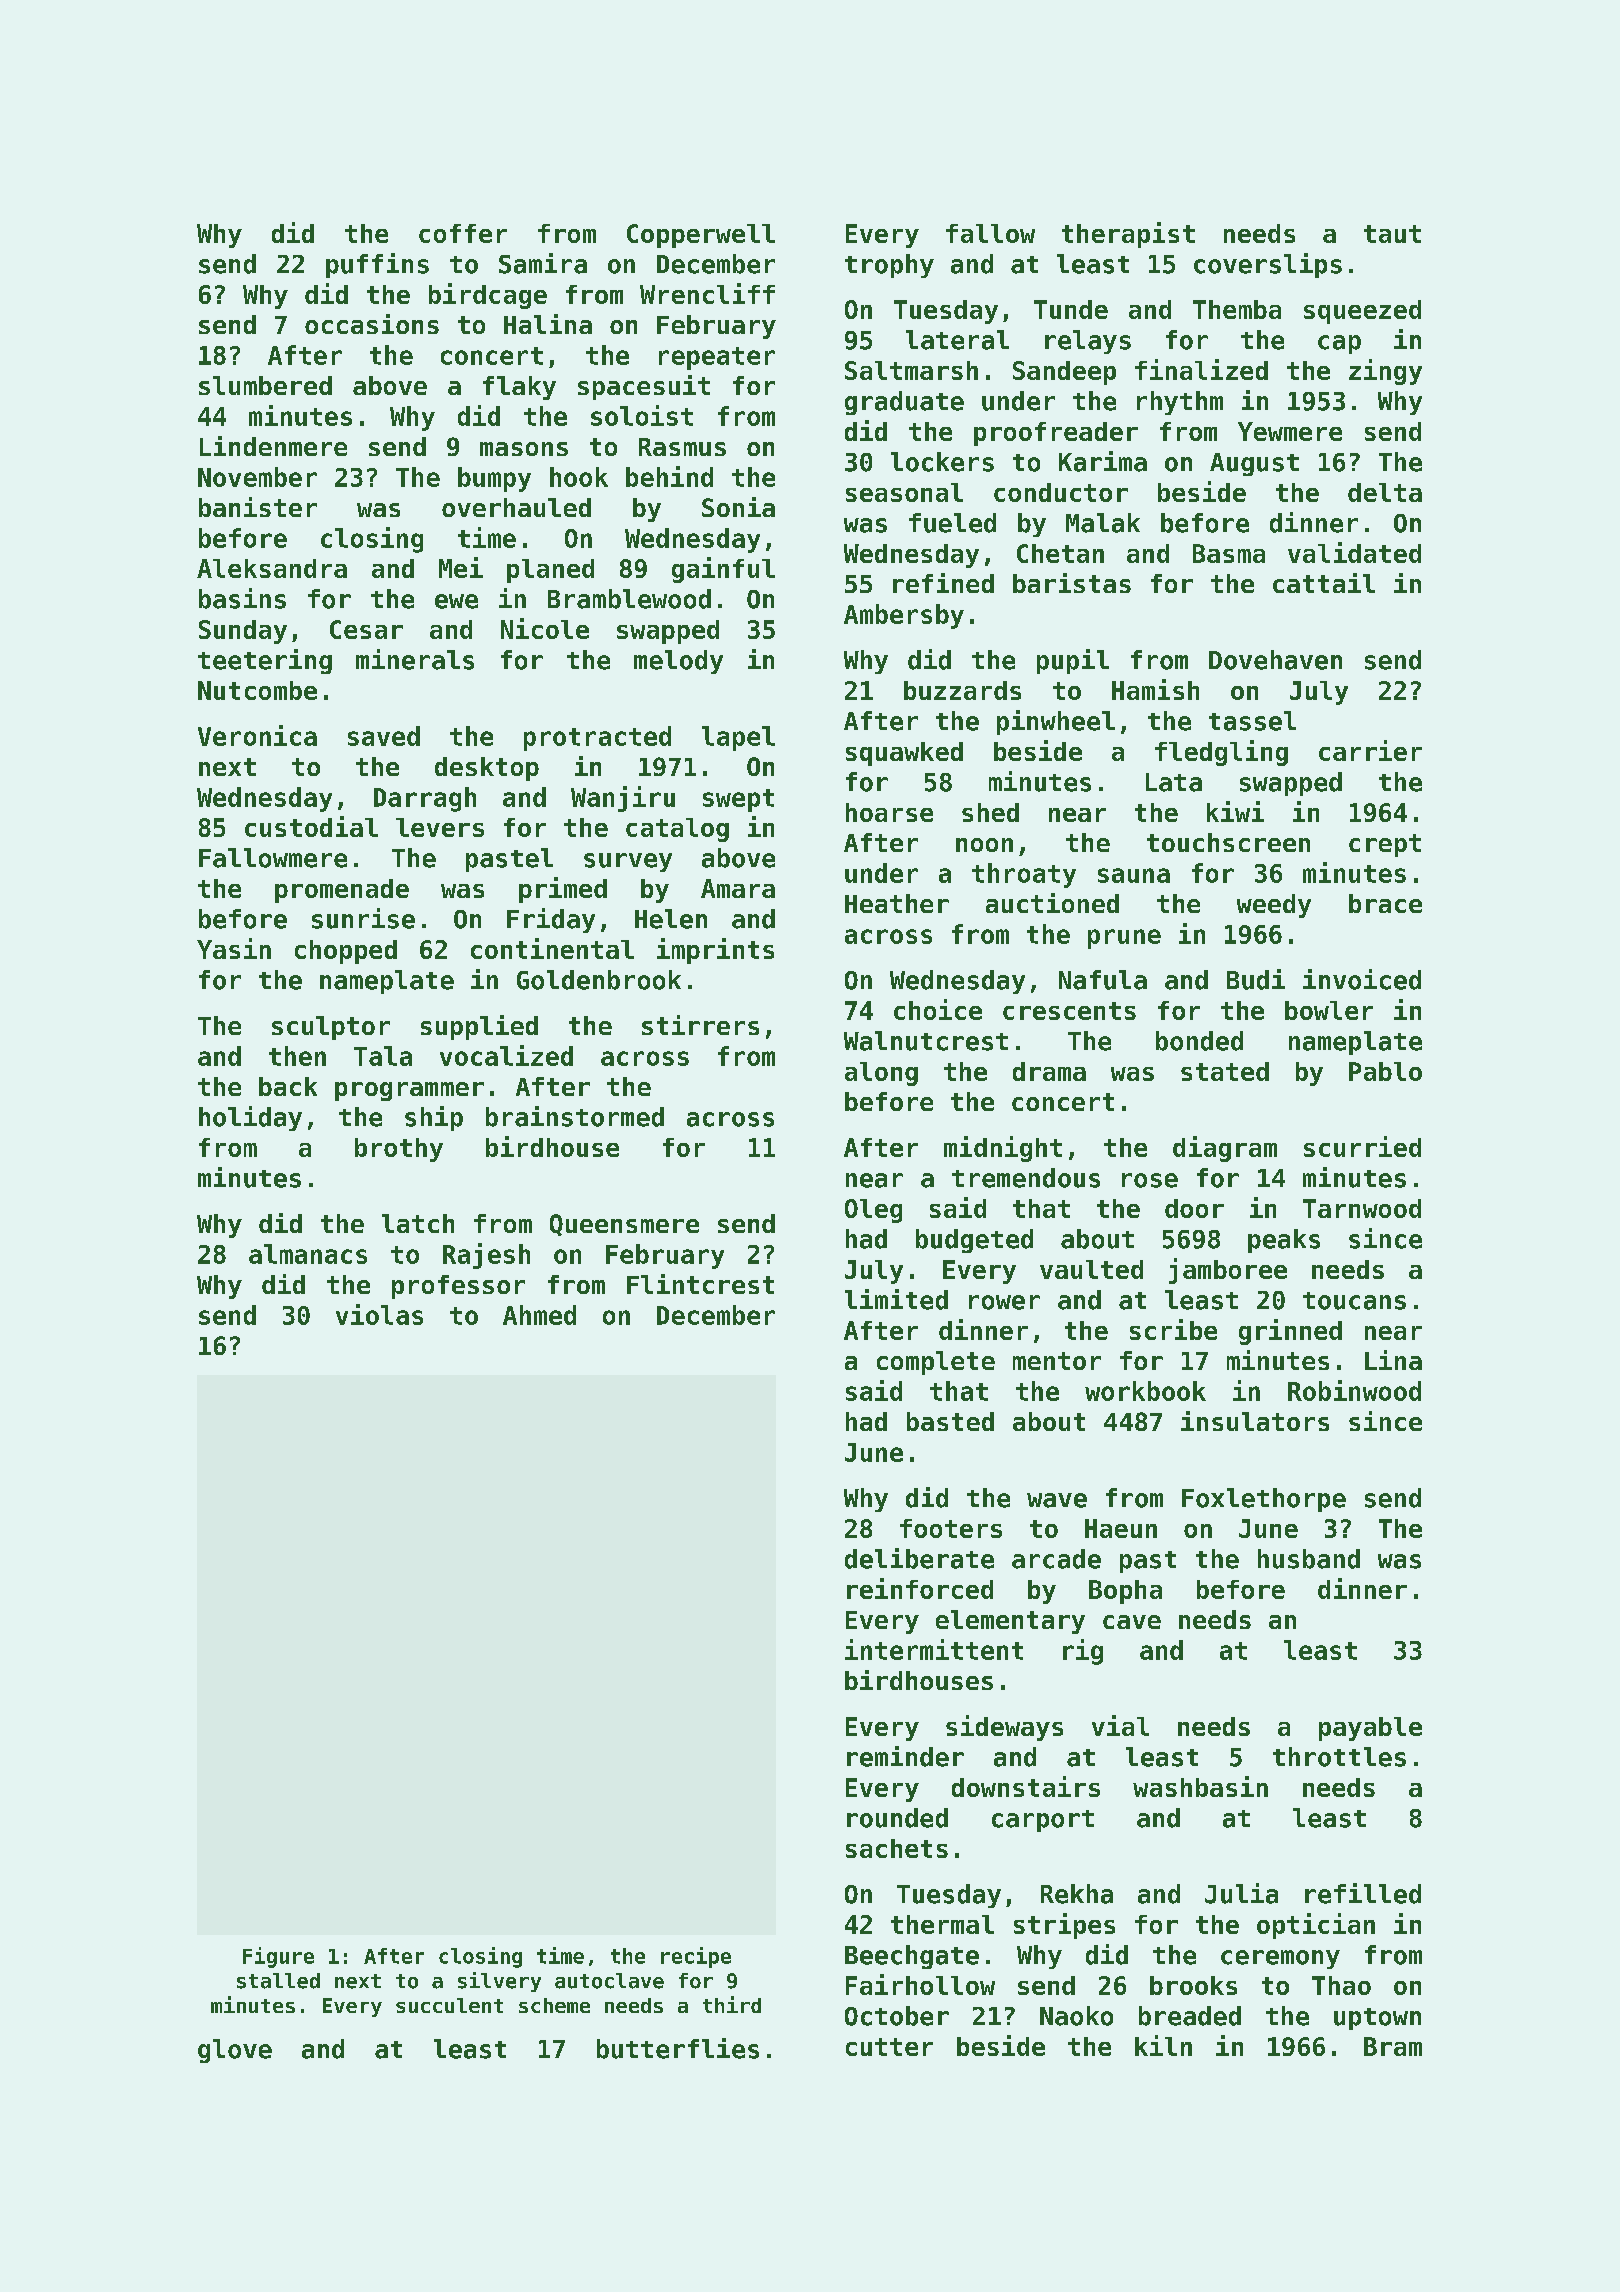 The width and height of the document is (1620, 2292). Describe the element at coordinates (597, 738) in the document. I see `protracted` at that location.
